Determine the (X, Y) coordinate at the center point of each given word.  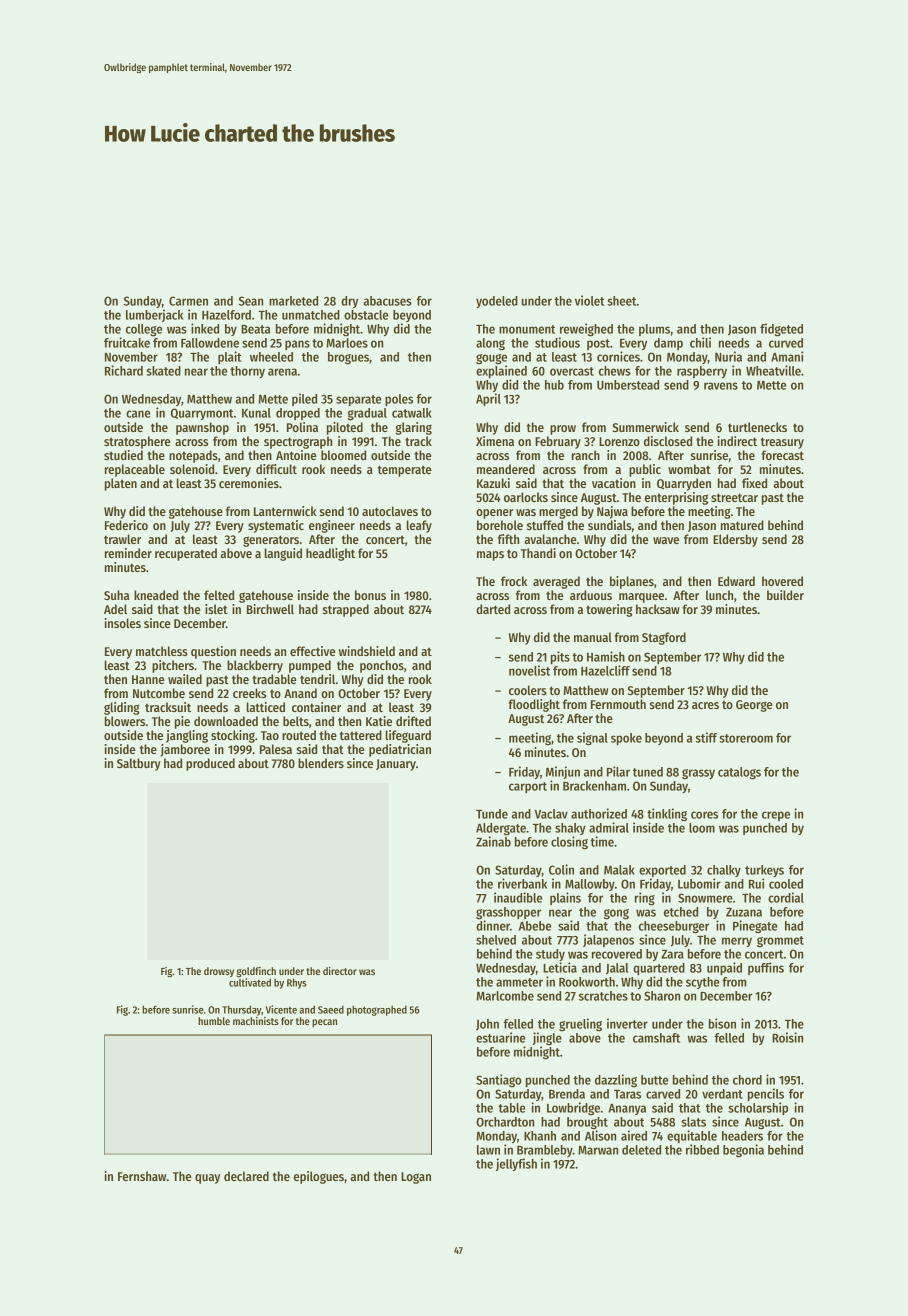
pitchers (173, 666)
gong (616, 914)
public (645, 470)
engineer (332, 526)
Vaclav (551, 814)
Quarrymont (202, 414)
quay (207, 1179)
